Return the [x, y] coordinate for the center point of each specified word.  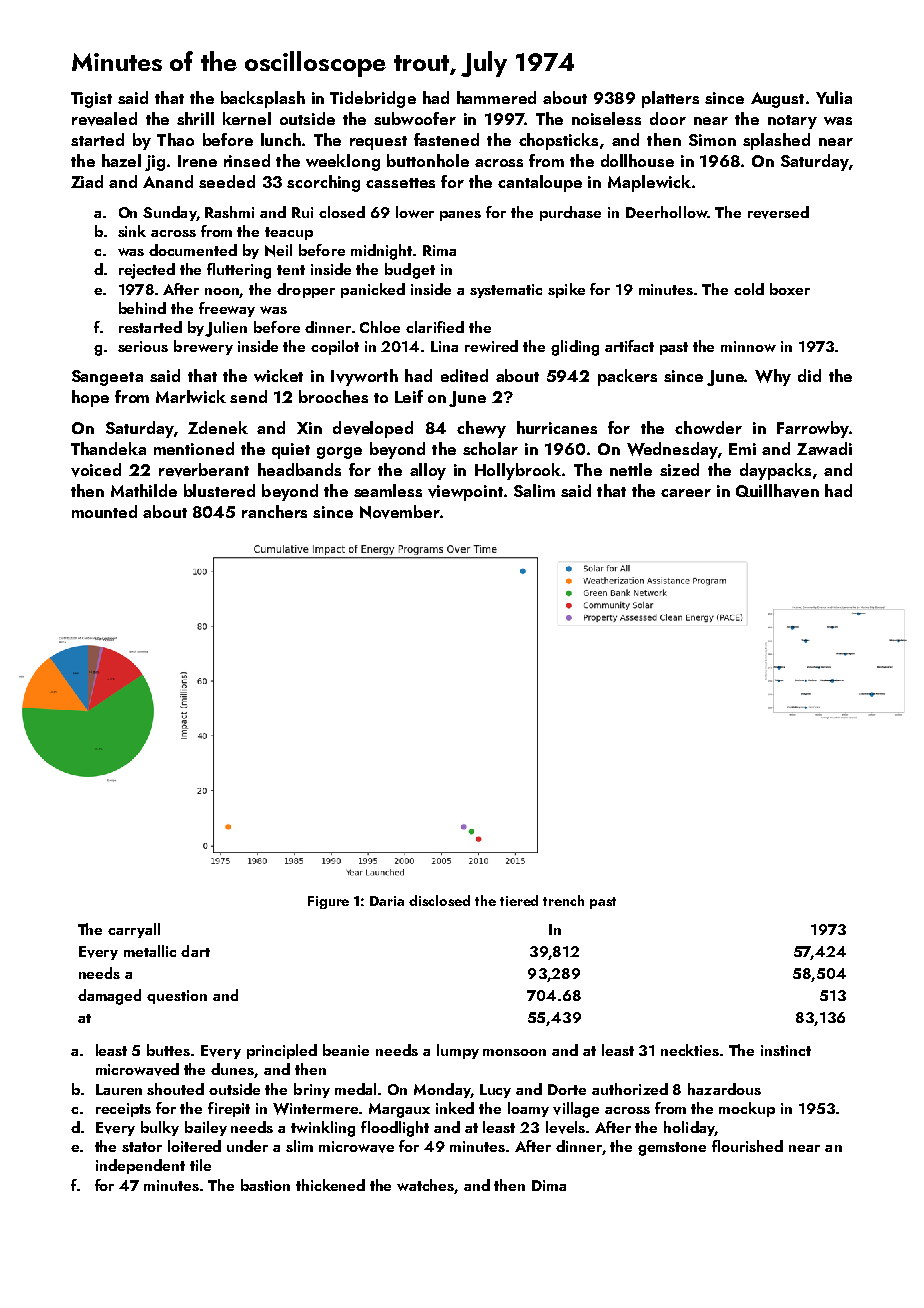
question [177, 997]
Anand [168, 181]
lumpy [458, 1051]
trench [563, 900]
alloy [428, 471]
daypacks [775, 471]
